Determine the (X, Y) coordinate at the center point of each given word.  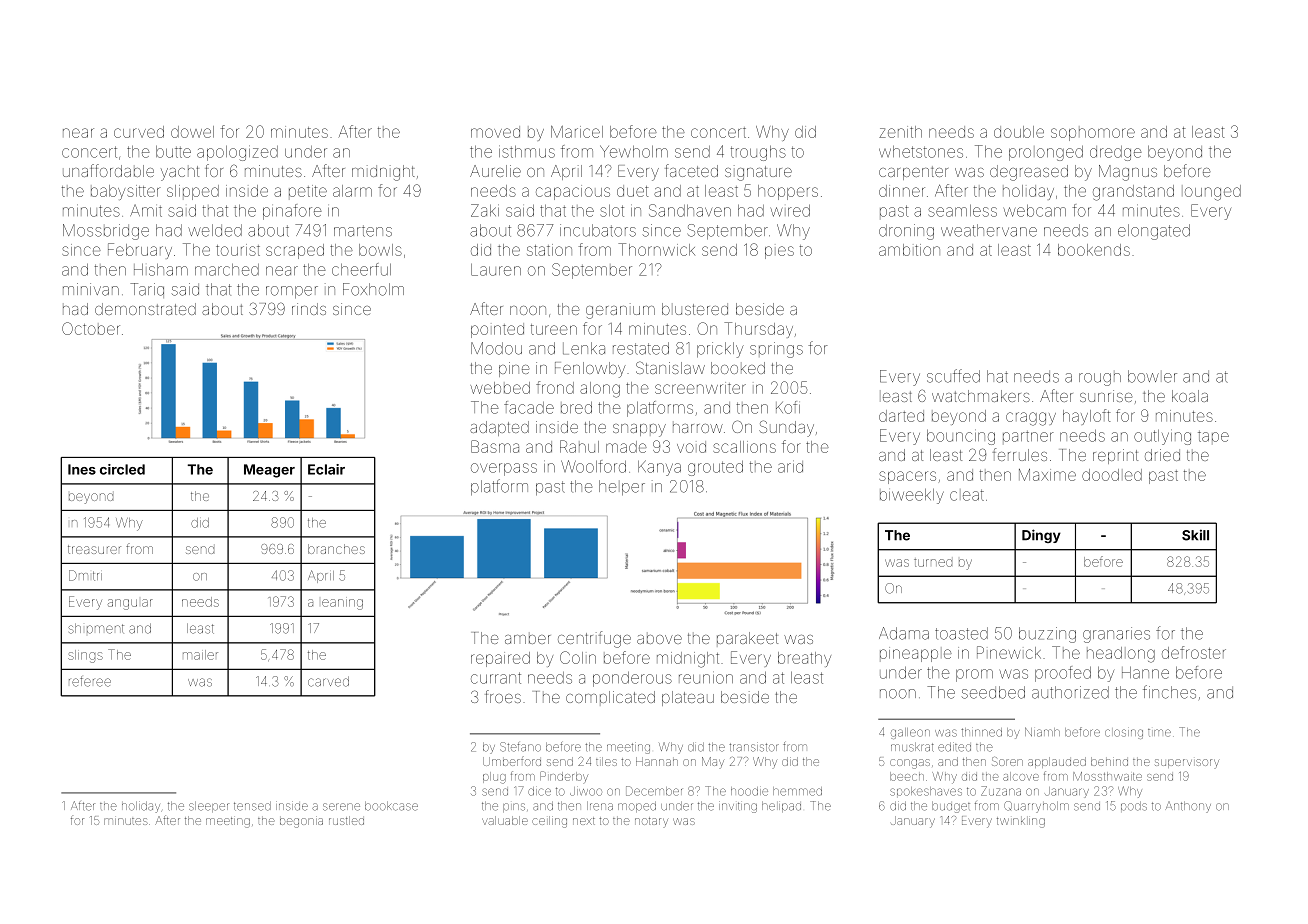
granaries (1116, 635)
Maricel (577, 132)
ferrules (1020, 454)
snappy (639, 430)
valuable (505, 820)
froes (503, 696)
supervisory (1187, 764)
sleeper (209, 807)
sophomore (1093, 134)
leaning (342, 603)
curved (139, 132)
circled (122, 469)
